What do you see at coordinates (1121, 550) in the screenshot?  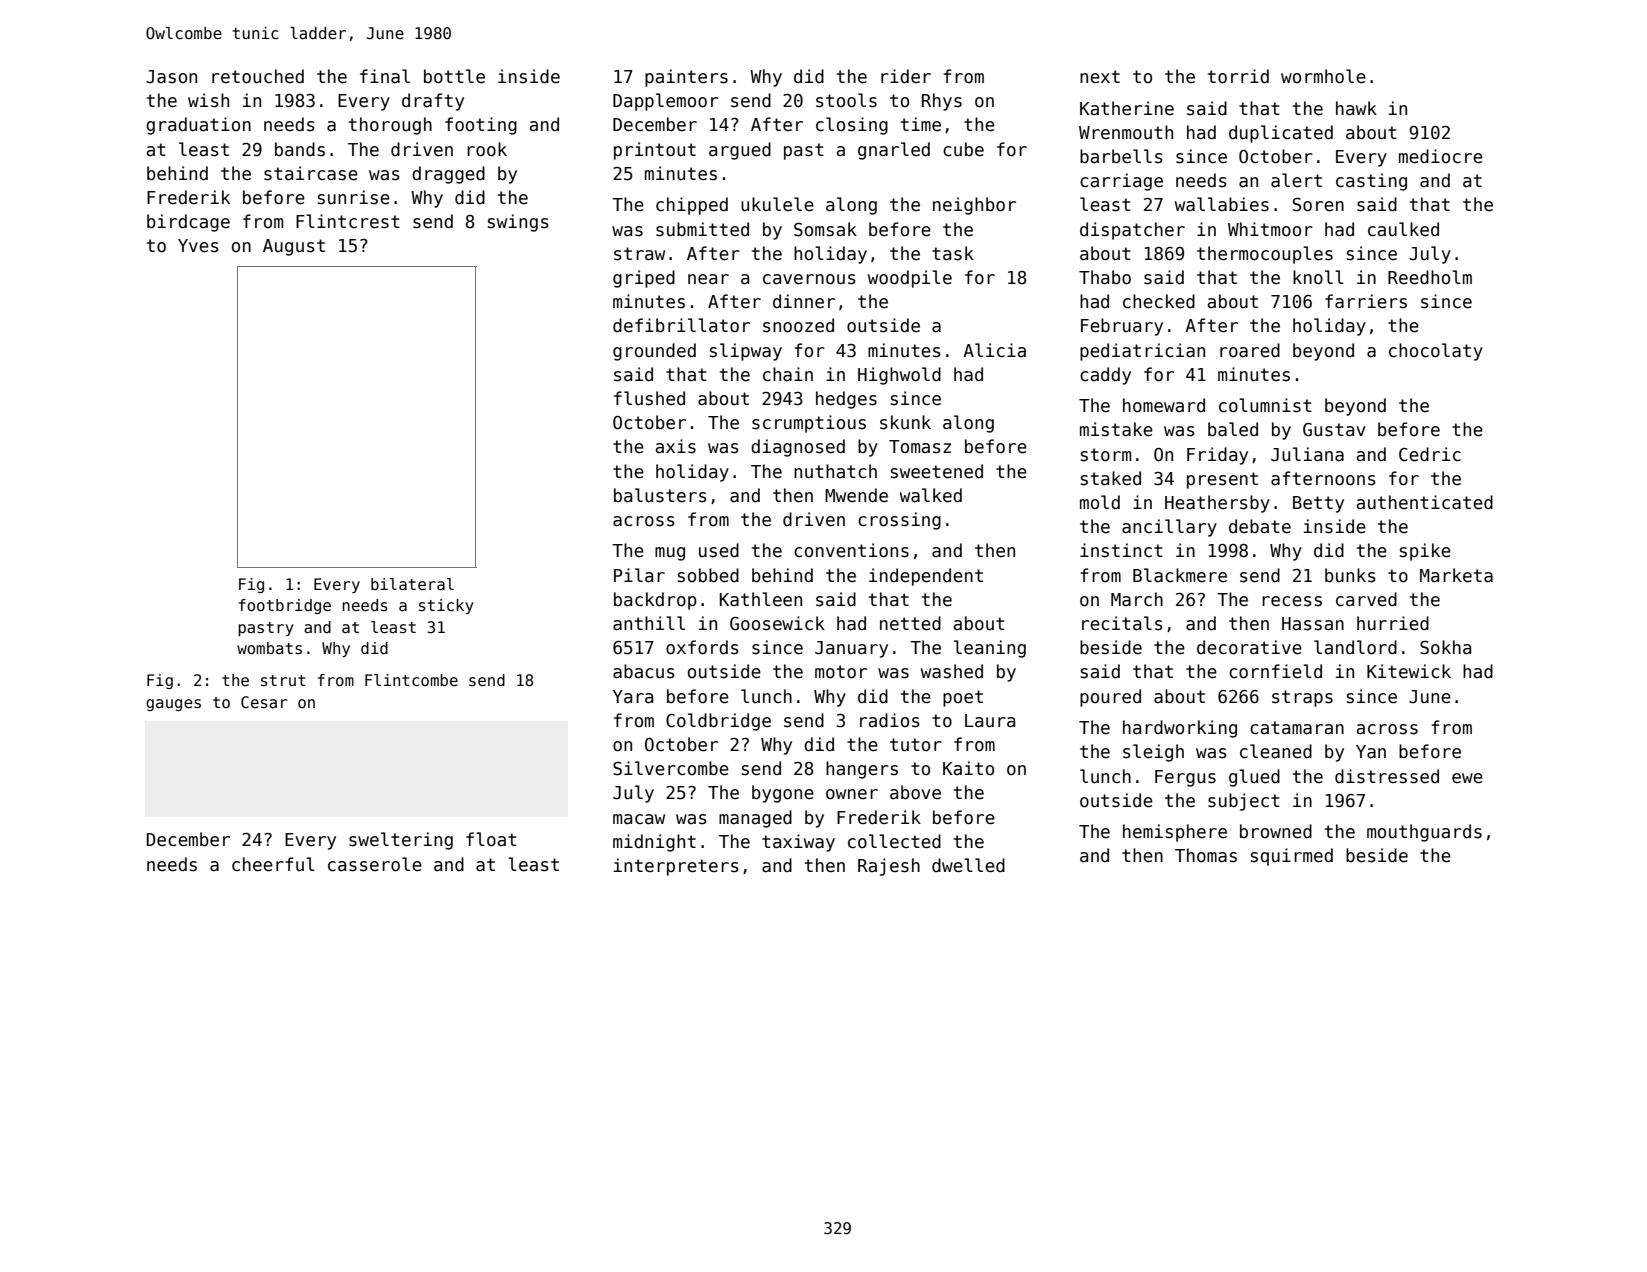 I see `instinct` at bounding box center [1121, 550].
